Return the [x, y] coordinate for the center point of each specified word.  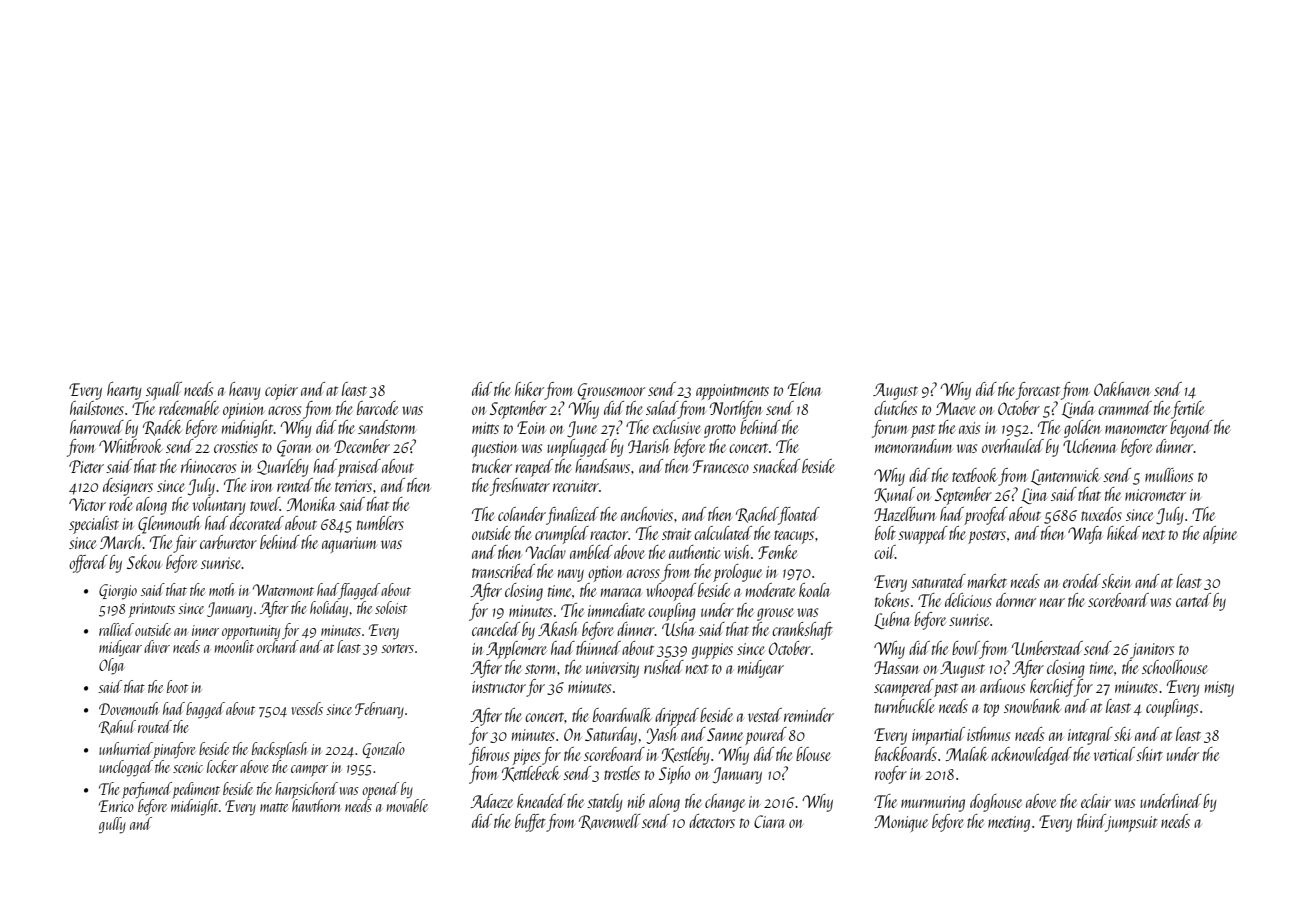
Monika [311, 504]
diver [157, 646]
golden [1082, 429]
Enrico [116, 806]
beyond [1191, 429]
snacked [776, 466]
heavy [245, 391]
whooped [671, 592]
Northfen [736, 410]
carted [1193, 600]
